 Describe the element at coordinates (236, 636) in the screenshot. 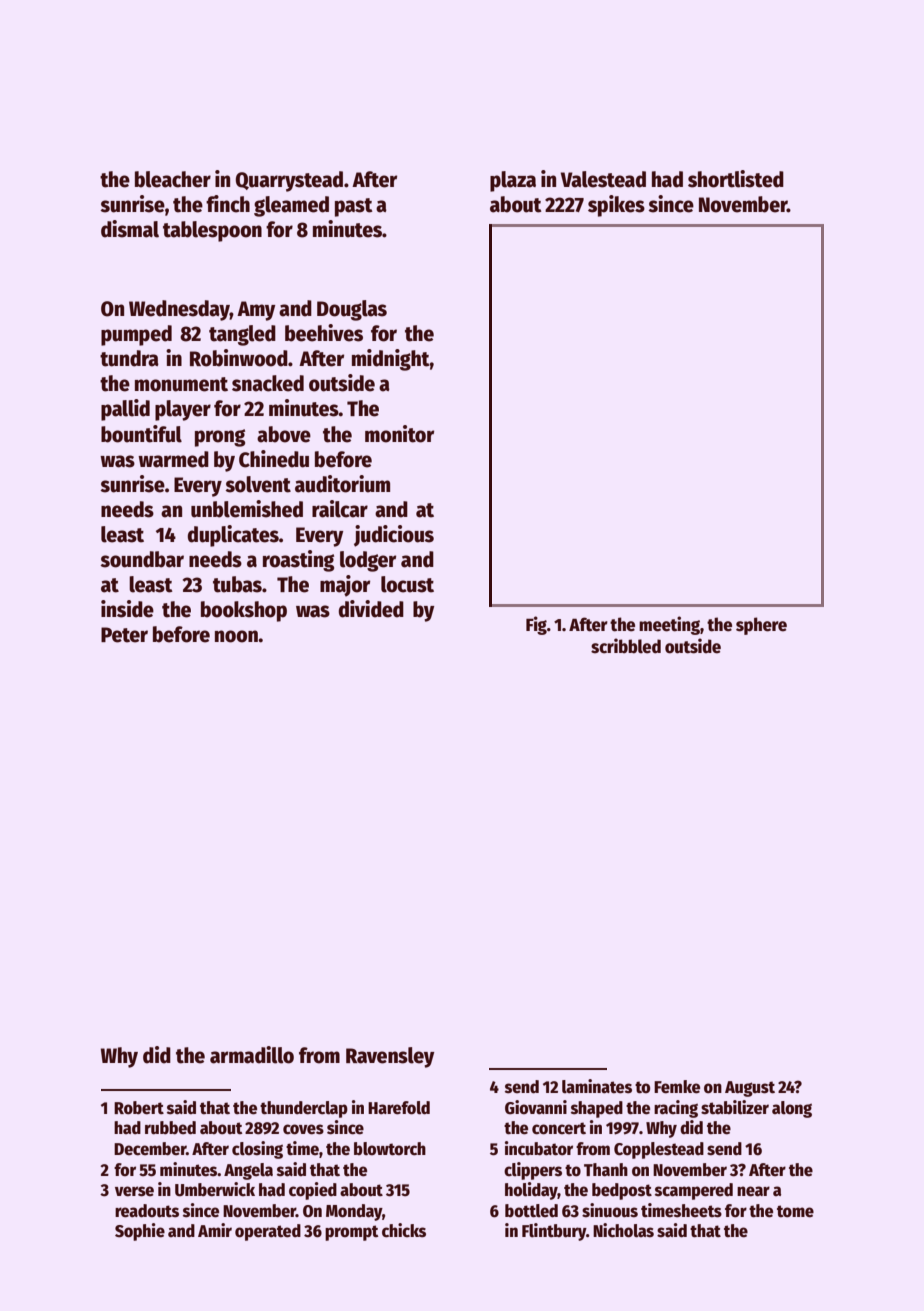

I see `noon` at that location.
